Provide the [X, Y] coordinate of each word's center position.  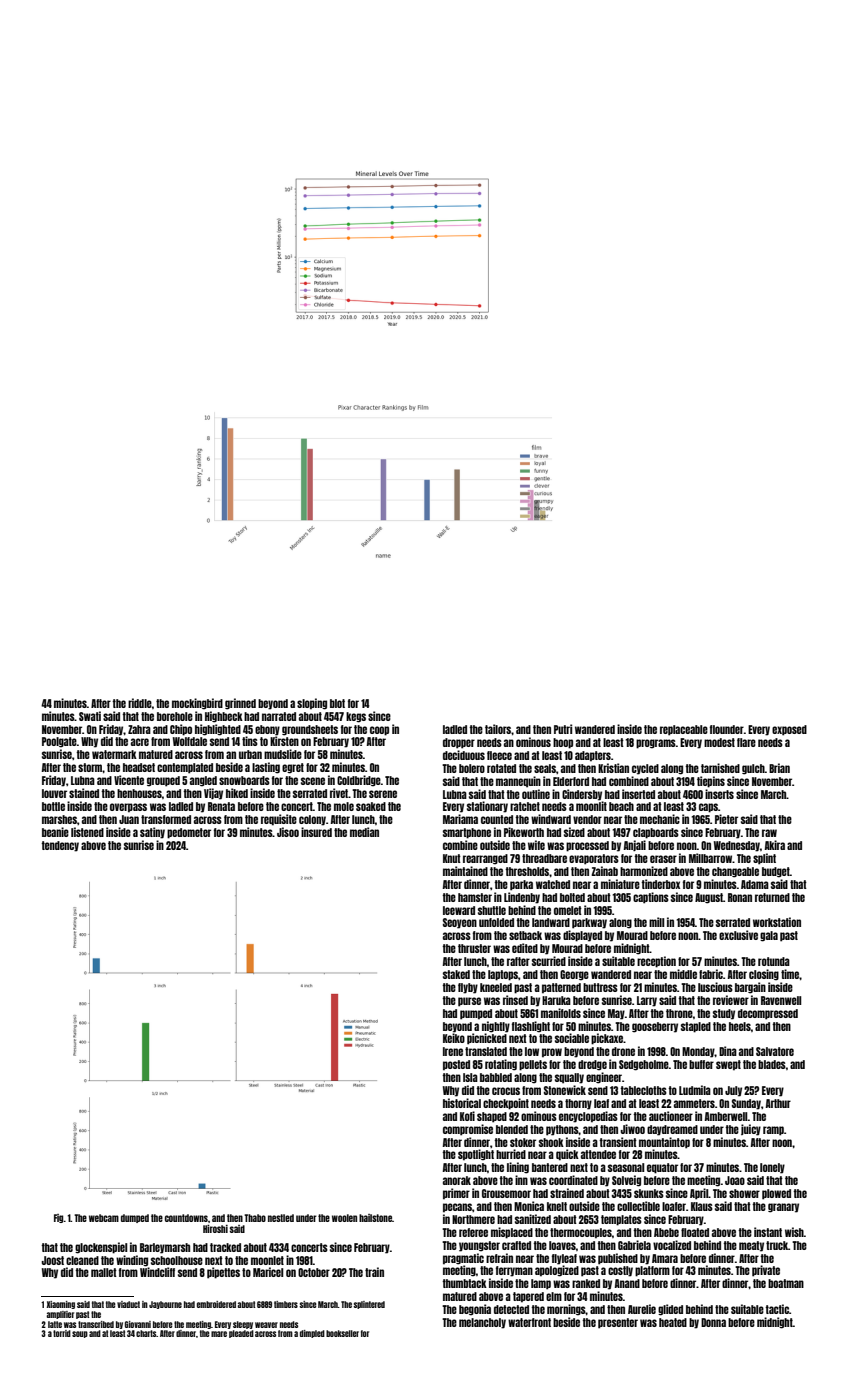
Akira [775, 845]
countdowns [186, 1218]
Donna [713, 1322]
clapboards [656, 833]
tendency [60, 846]
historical [462, 1103]
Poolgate [59, 742]
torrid [62, 1333]
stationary [487, 807]
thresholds [527, 871]
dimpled [312, 1334]
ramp [773, 1131]
